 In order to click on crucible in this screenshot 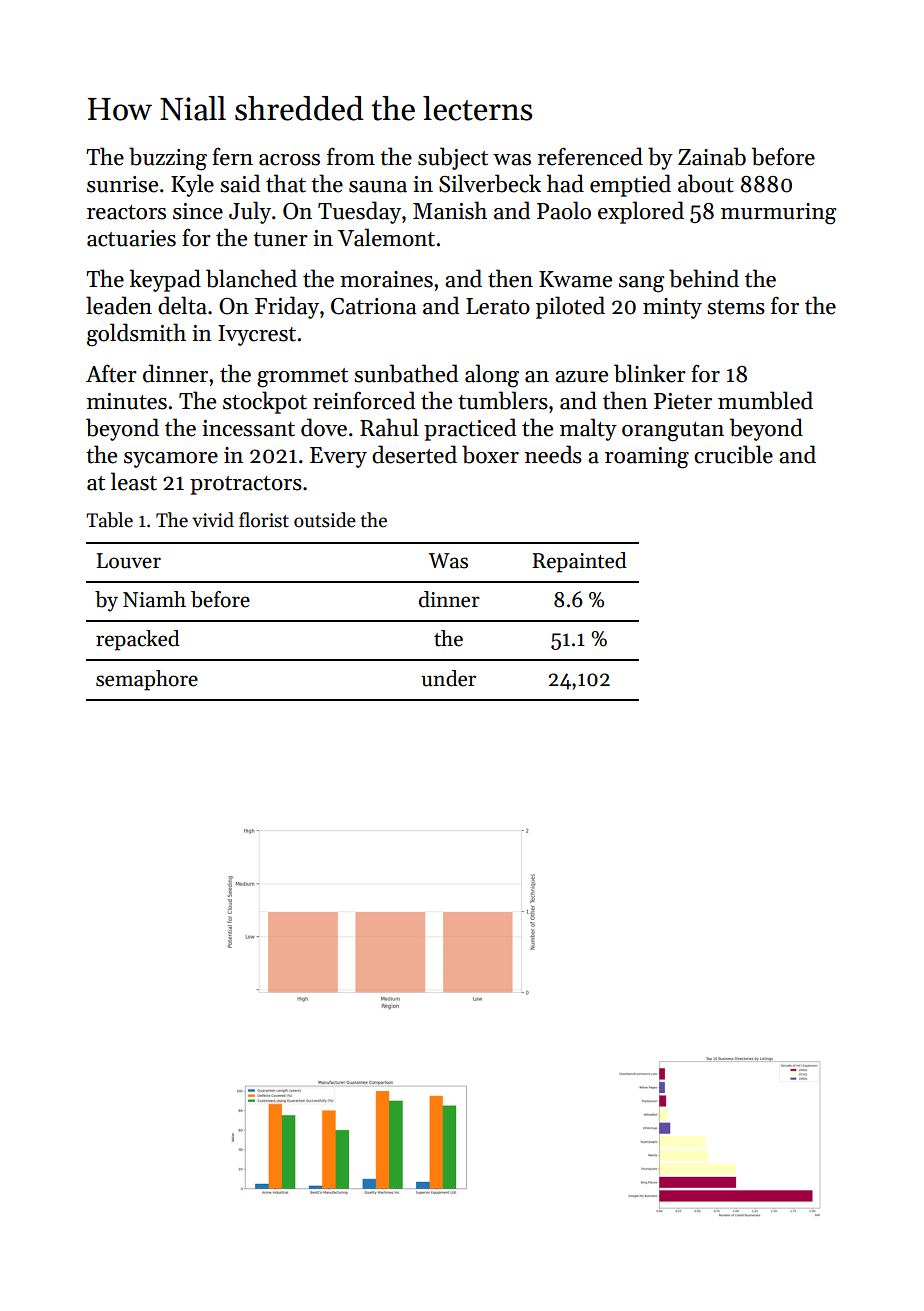, I will do `click(733, 454)`.
